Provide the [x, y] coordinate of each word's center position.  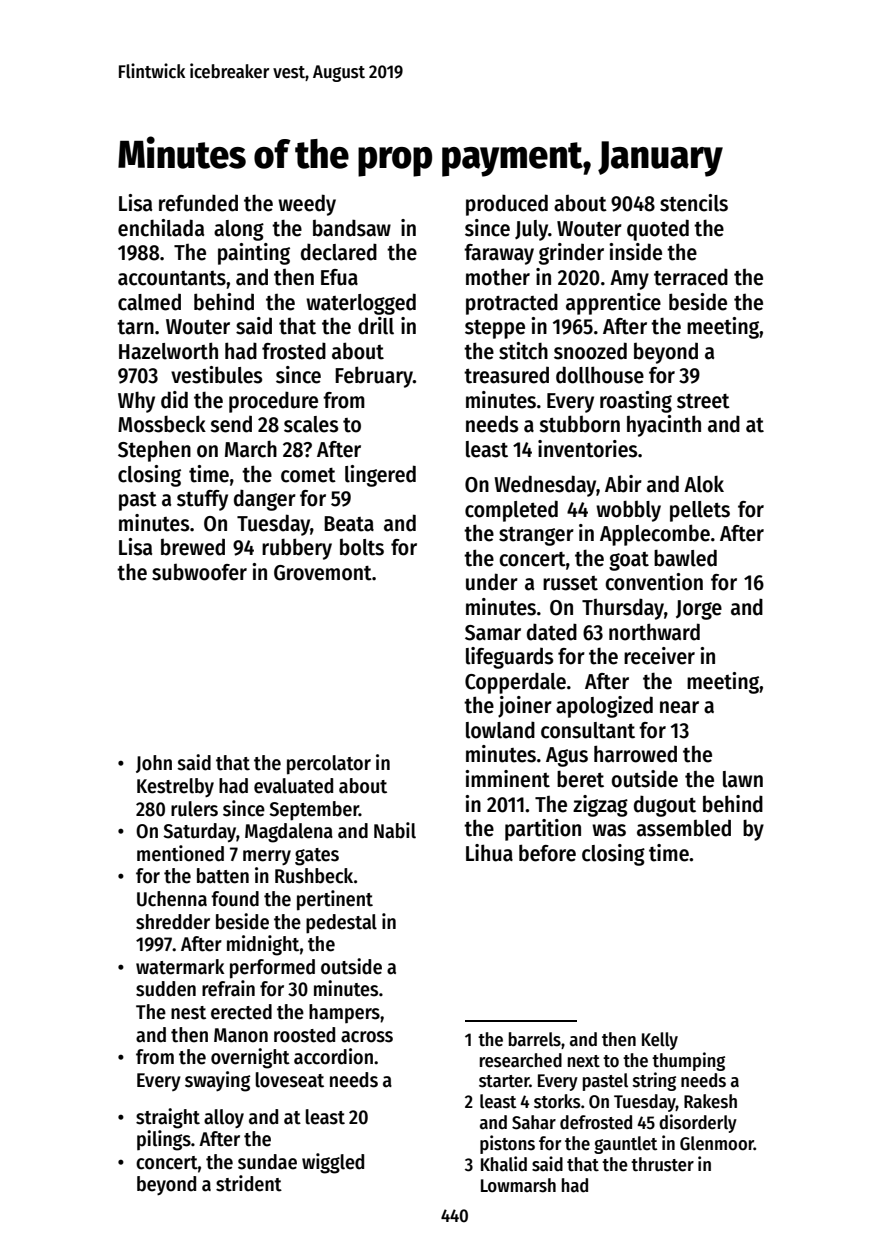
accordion [333, 1056]
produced [507, 205]
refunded [198, 203]
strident [249, 1183]
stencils [694, 203]
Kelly [660, 1041]
